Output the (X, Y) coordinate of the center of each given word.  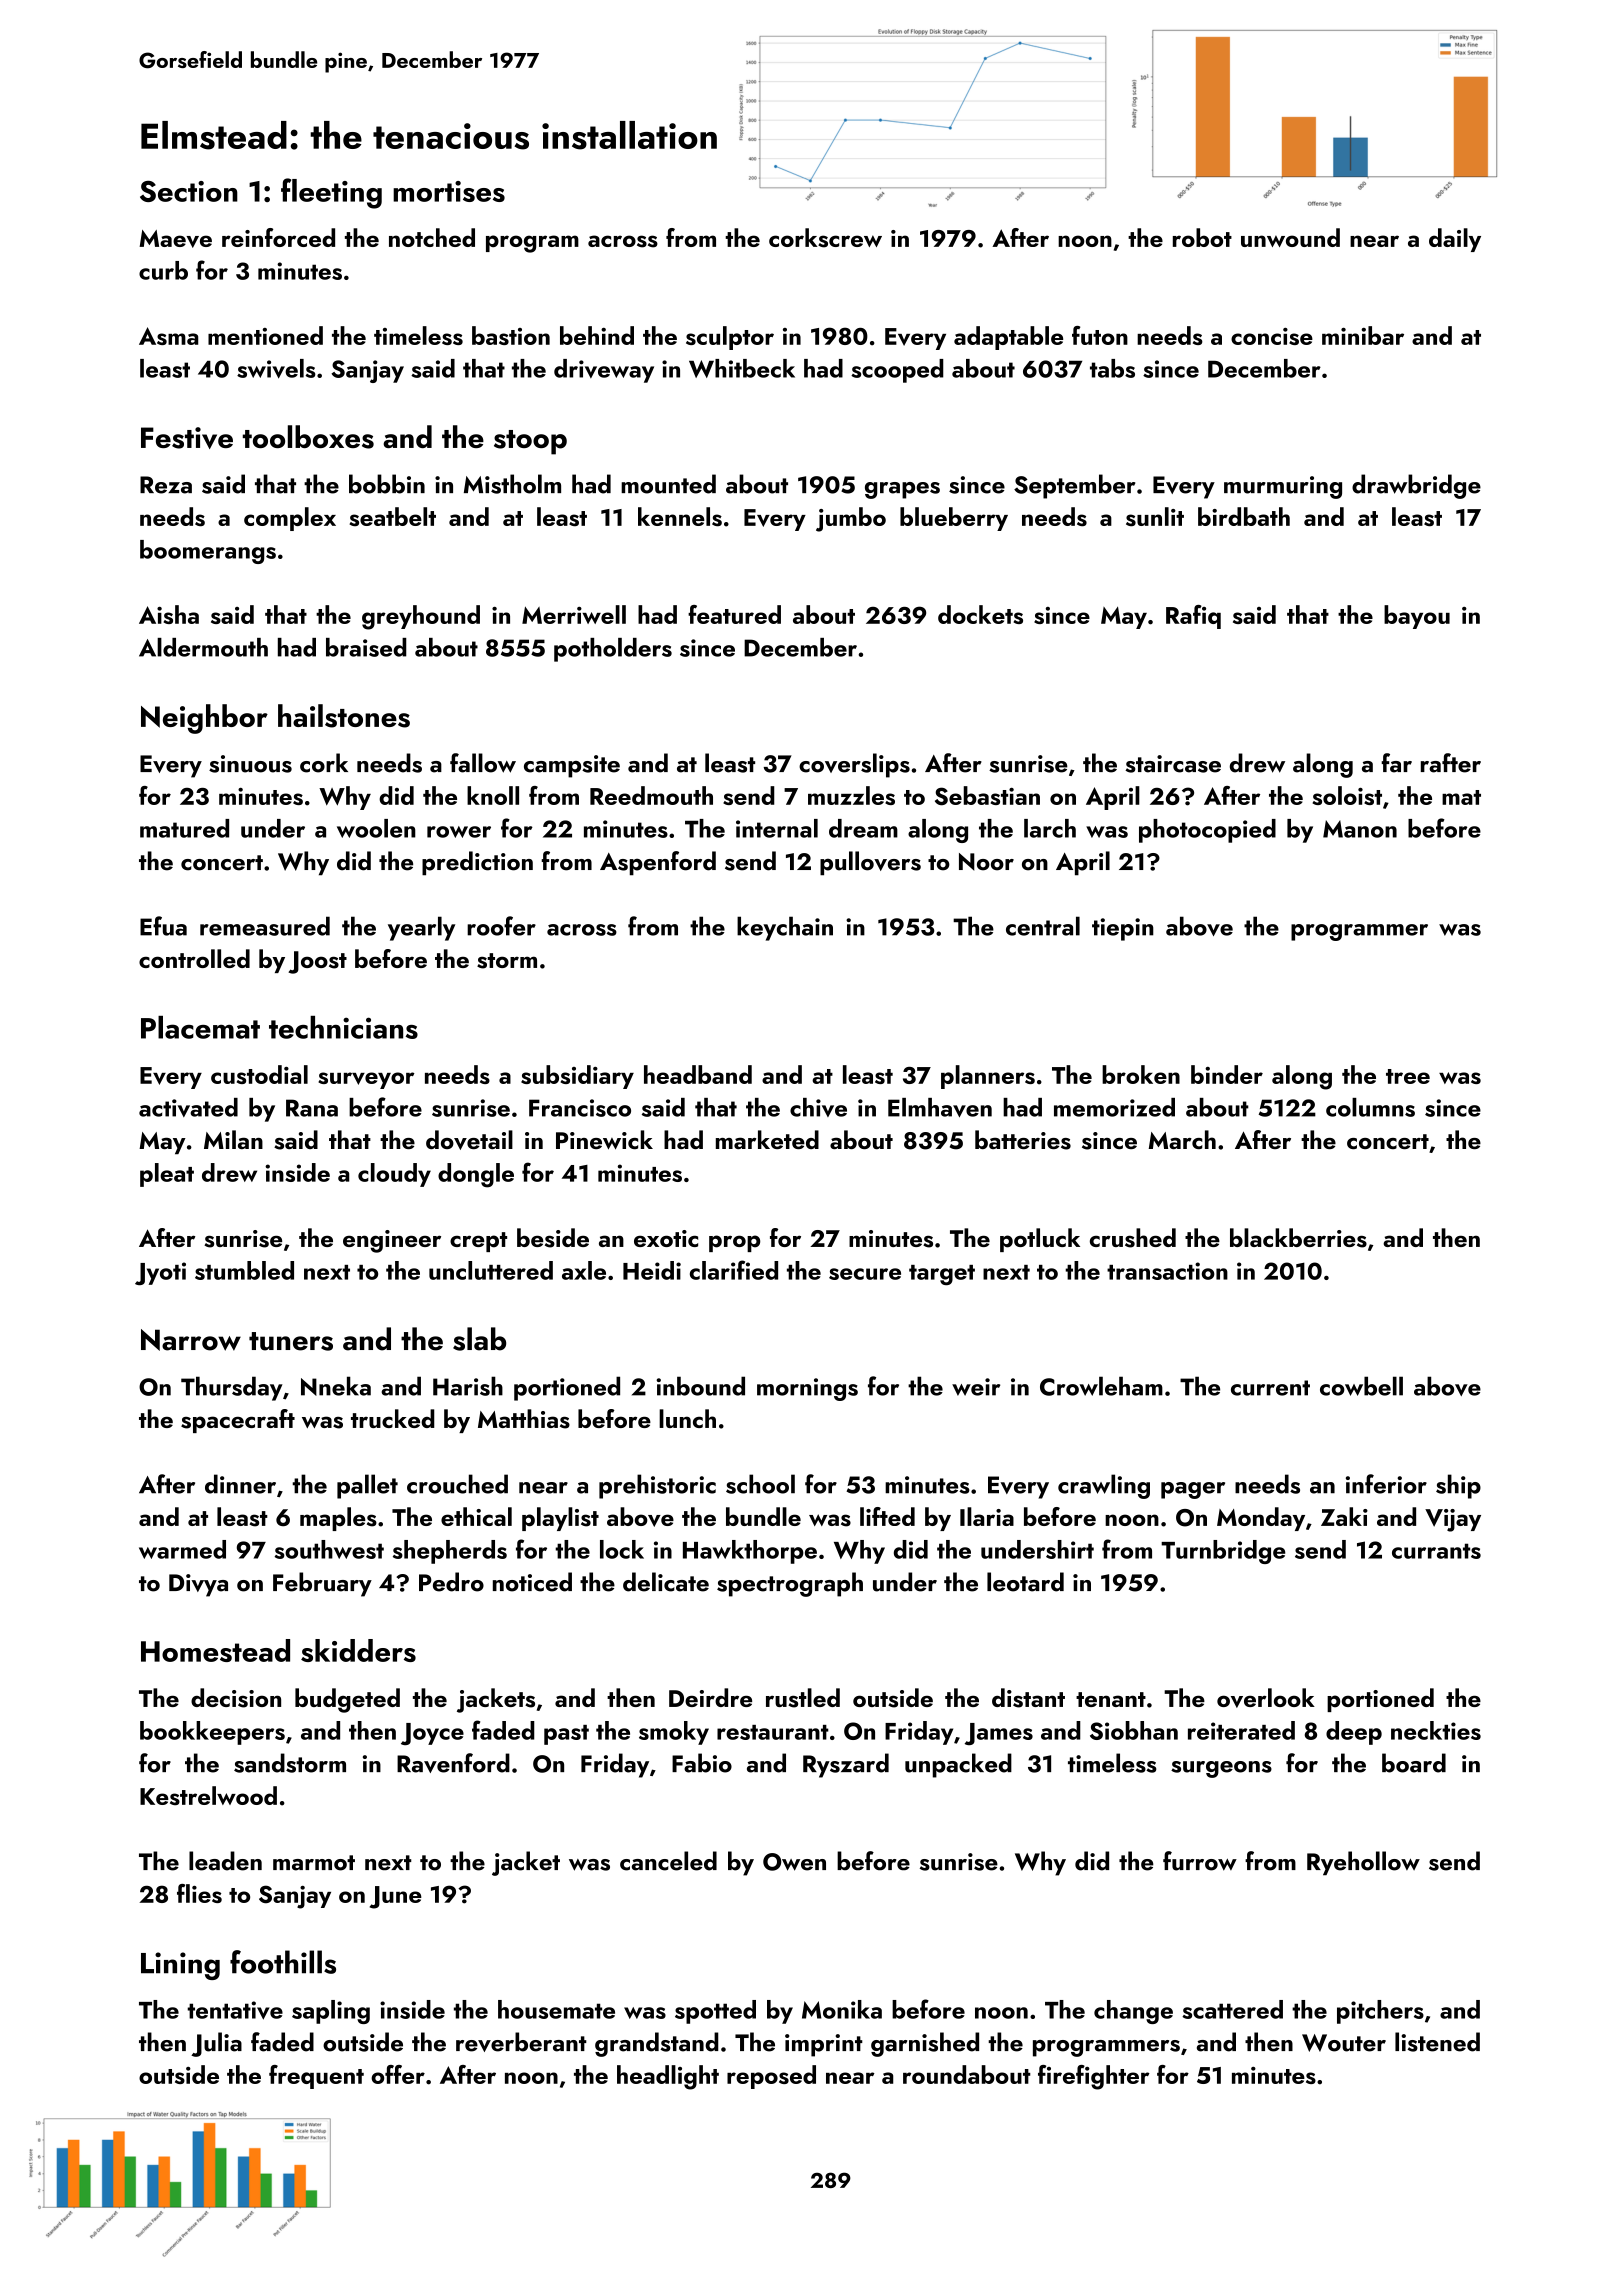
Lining (180, 1966)
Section (189, 191)
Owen (794, 1862)
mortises (449, 191)
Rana (312, 1108)
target (942, 1275)
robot (1202, 237)
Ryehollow (1363, 1863)
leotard (1025, 1582)
